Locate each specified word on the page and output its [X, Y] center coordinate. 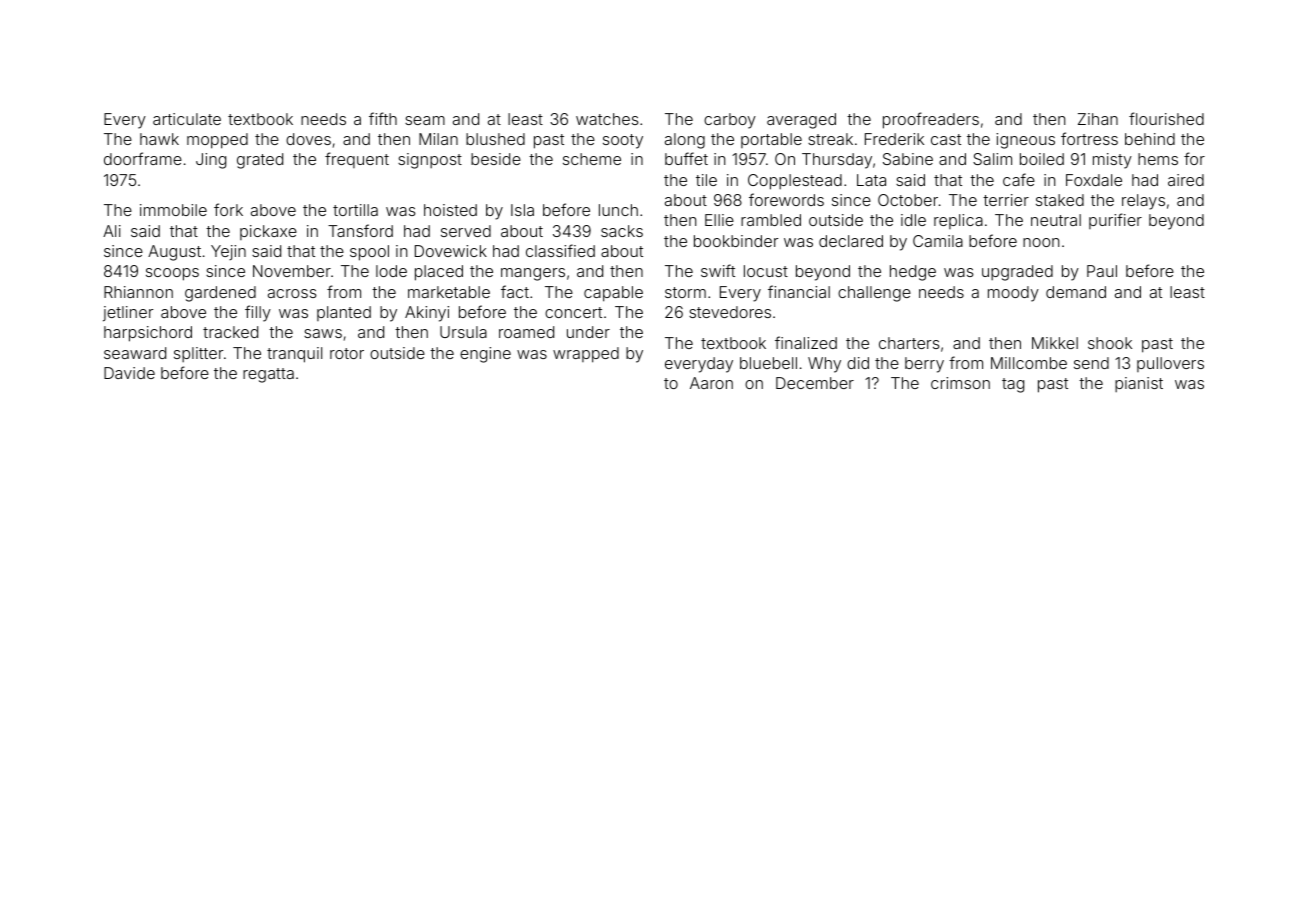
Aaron [711, 383]
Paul [1102, 271]
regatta [268, 375]
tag [1013, 385]
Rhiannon [138, 292]
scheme [592, 159]
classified [560, 250]
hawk [159, 139]
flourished [1166, 118]
